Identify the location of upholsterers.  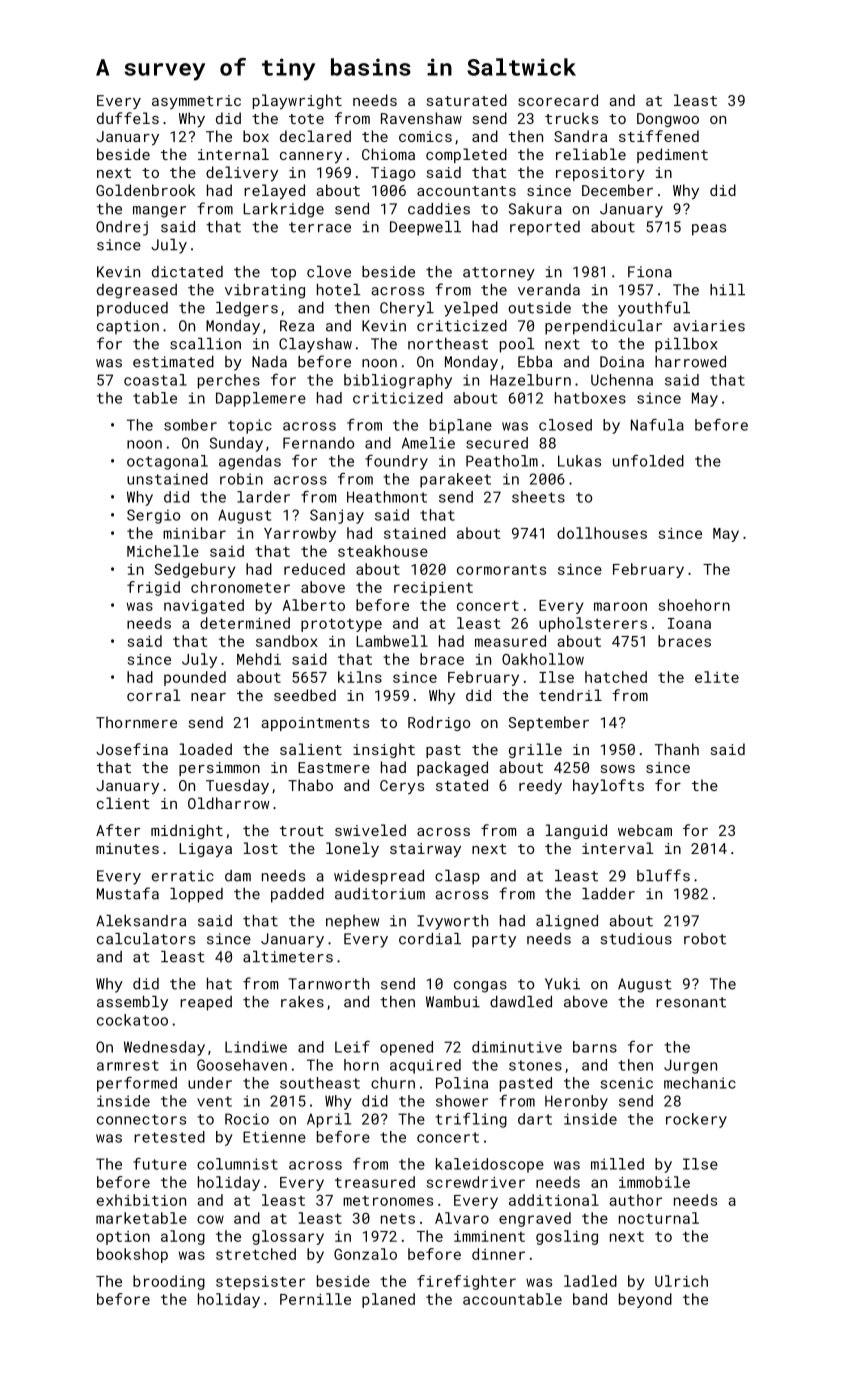
(593, 624).
